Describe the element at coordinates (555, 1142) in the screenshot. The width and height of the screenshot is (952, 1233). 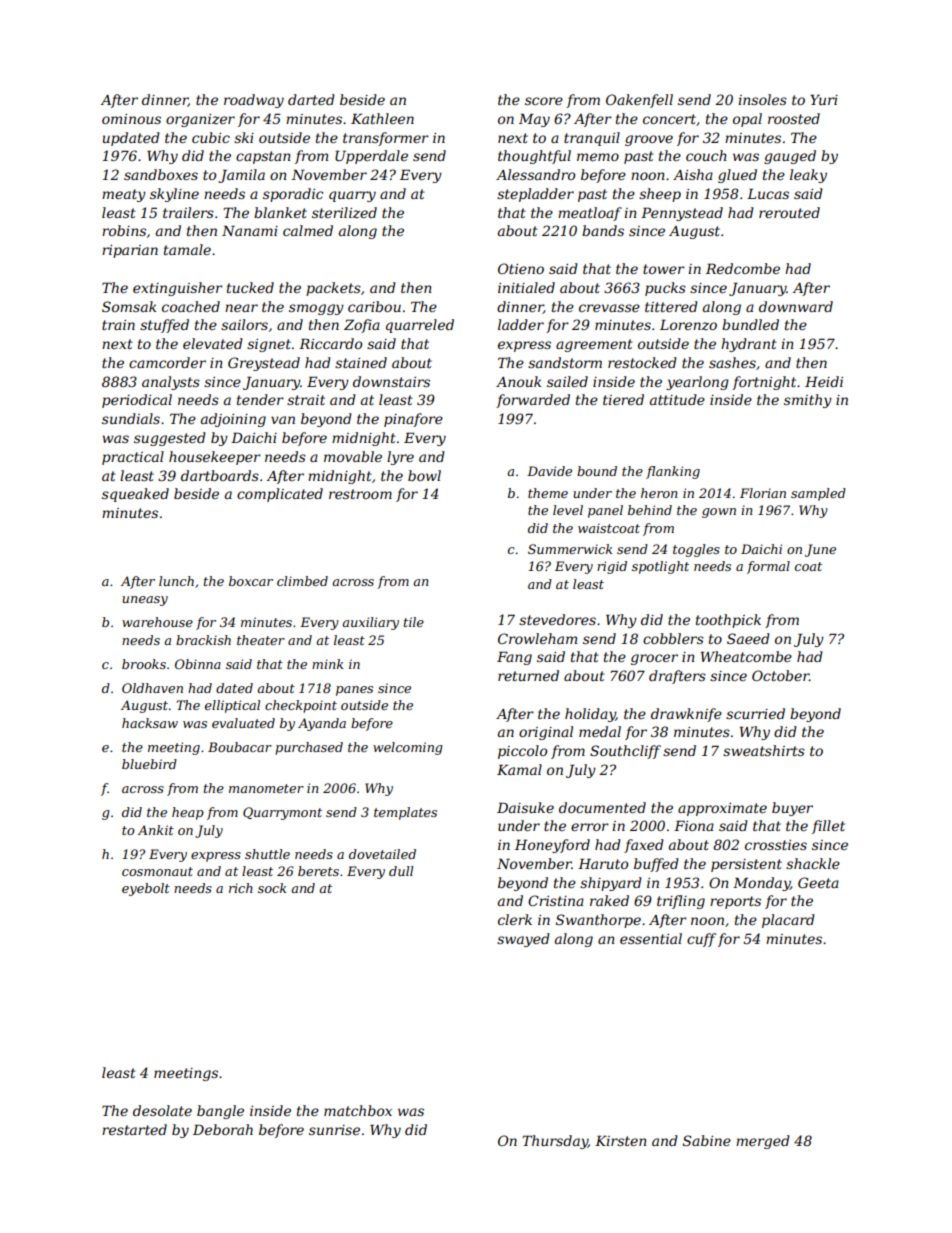
I see `Thursday` at that location.
